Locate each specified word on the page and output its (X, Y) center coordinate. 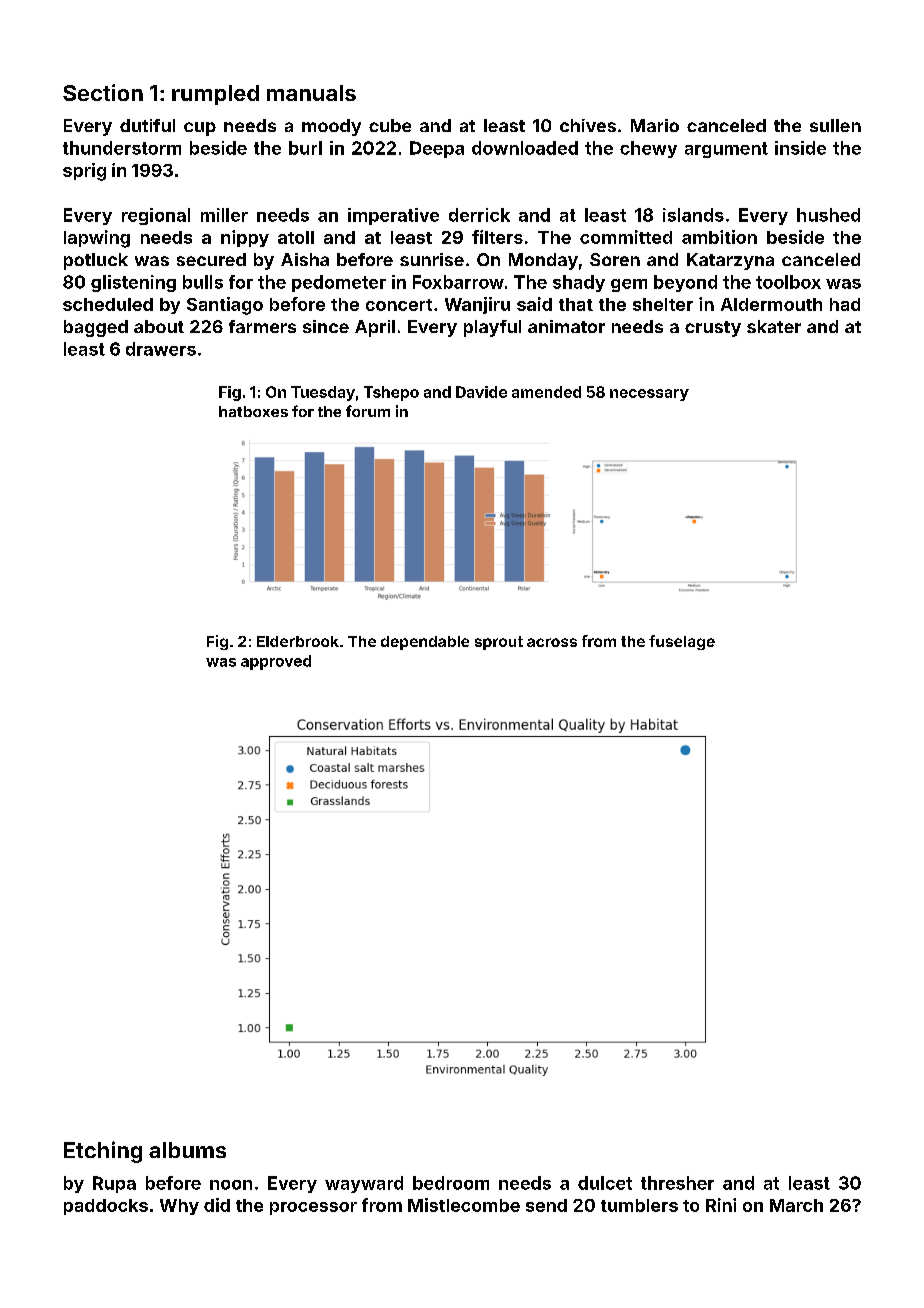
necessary (649, 395)
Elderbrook (298, 641)
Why (179, 1207)
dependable (425, 643)
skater (774, 326)
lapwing (97, 239)
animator (566, 326)
